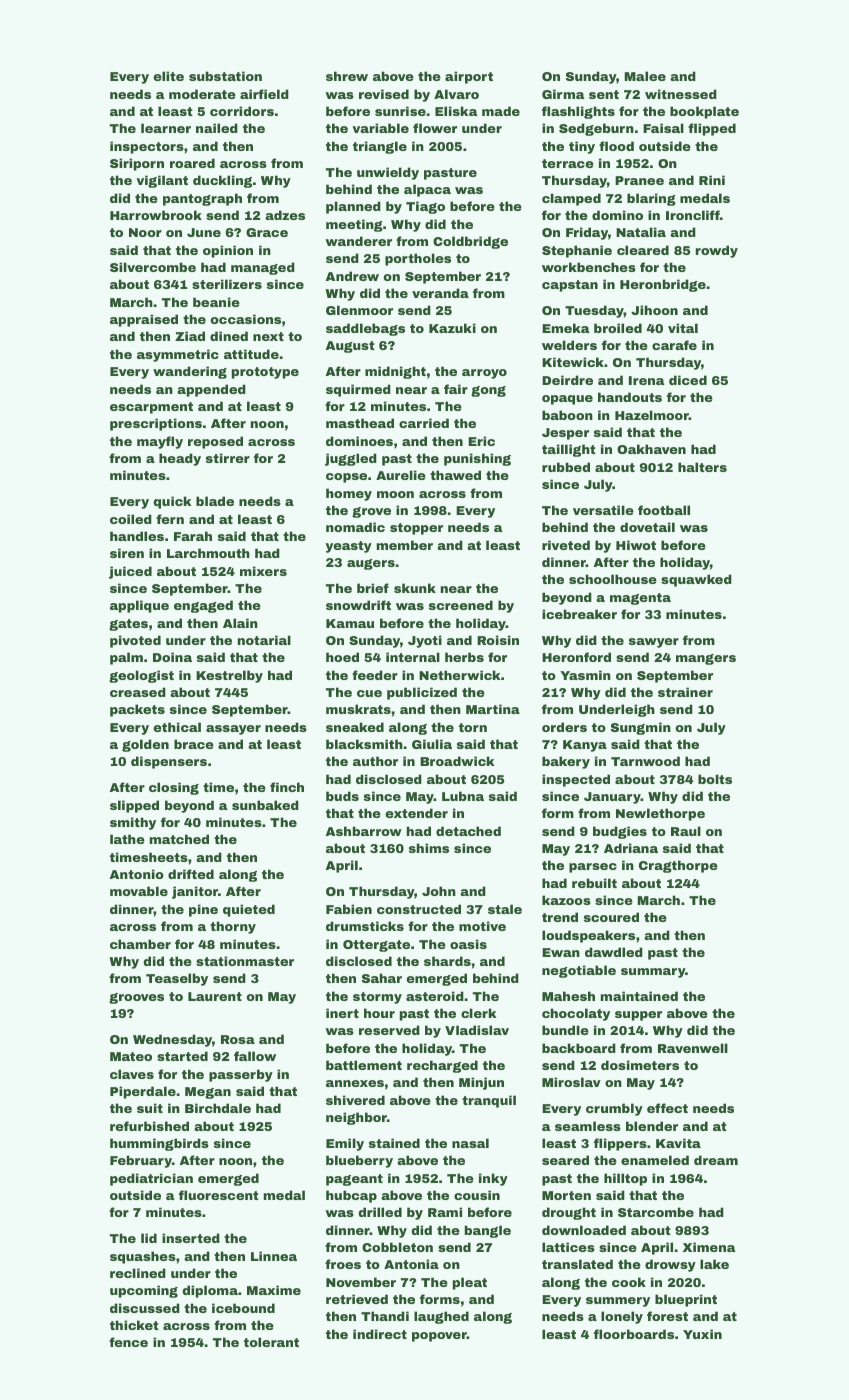  What do you see at coordinates (459, 675) in the screenshot?
I see `Netherwick` at bounding box center [459, 675].
